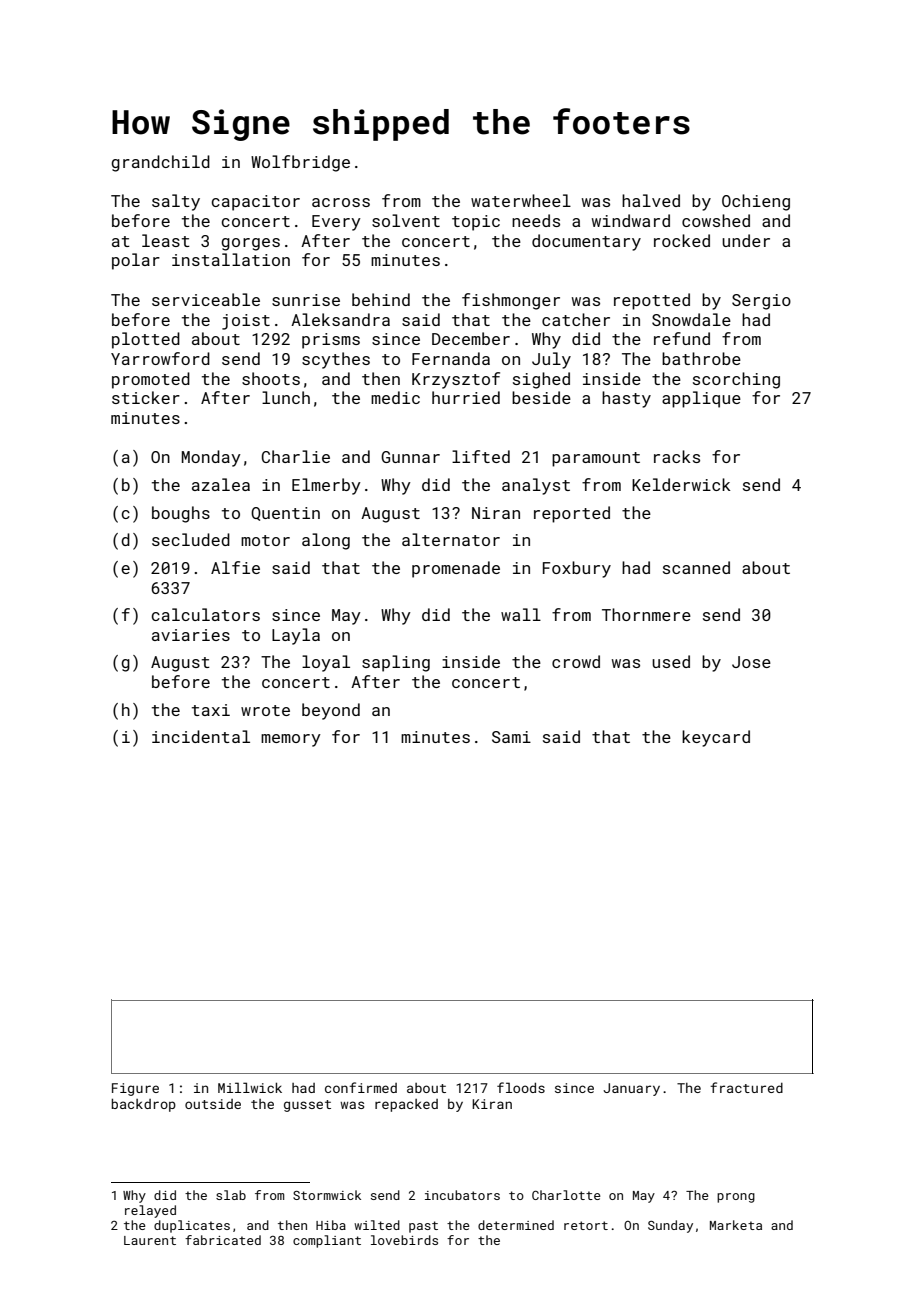  What do you see at coordinates (150, 1240) in the screenshot?
I see `Laurent` at bounding box center [150, 1240].
